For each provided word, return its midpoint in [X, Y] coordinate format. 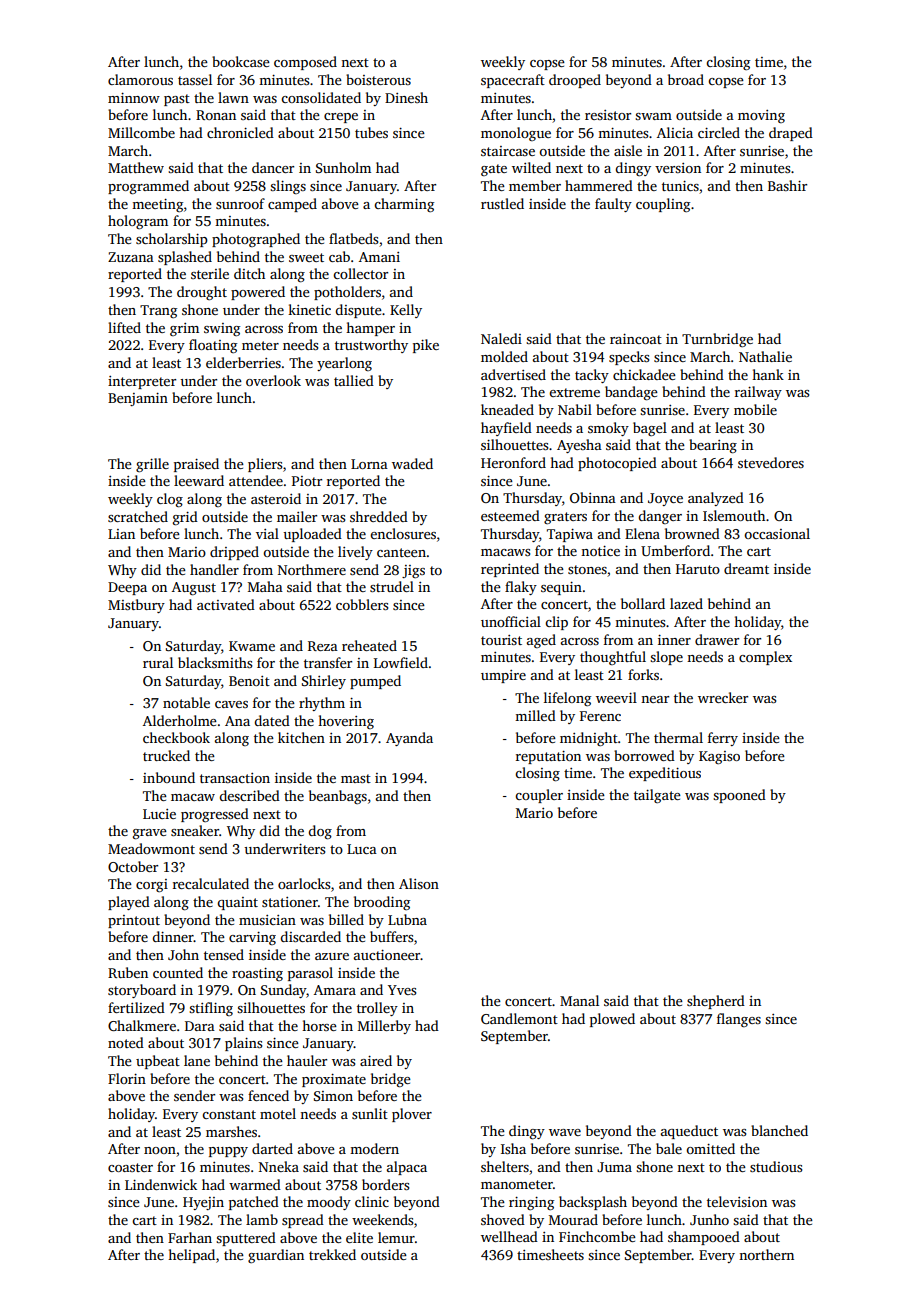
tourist [501, 640]
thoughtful [613, 658]
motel [278, 1113]
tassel [195, 79]
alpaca [407, 1168]
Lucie [159, 814]
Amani [379, 257]
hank [768, 374]
